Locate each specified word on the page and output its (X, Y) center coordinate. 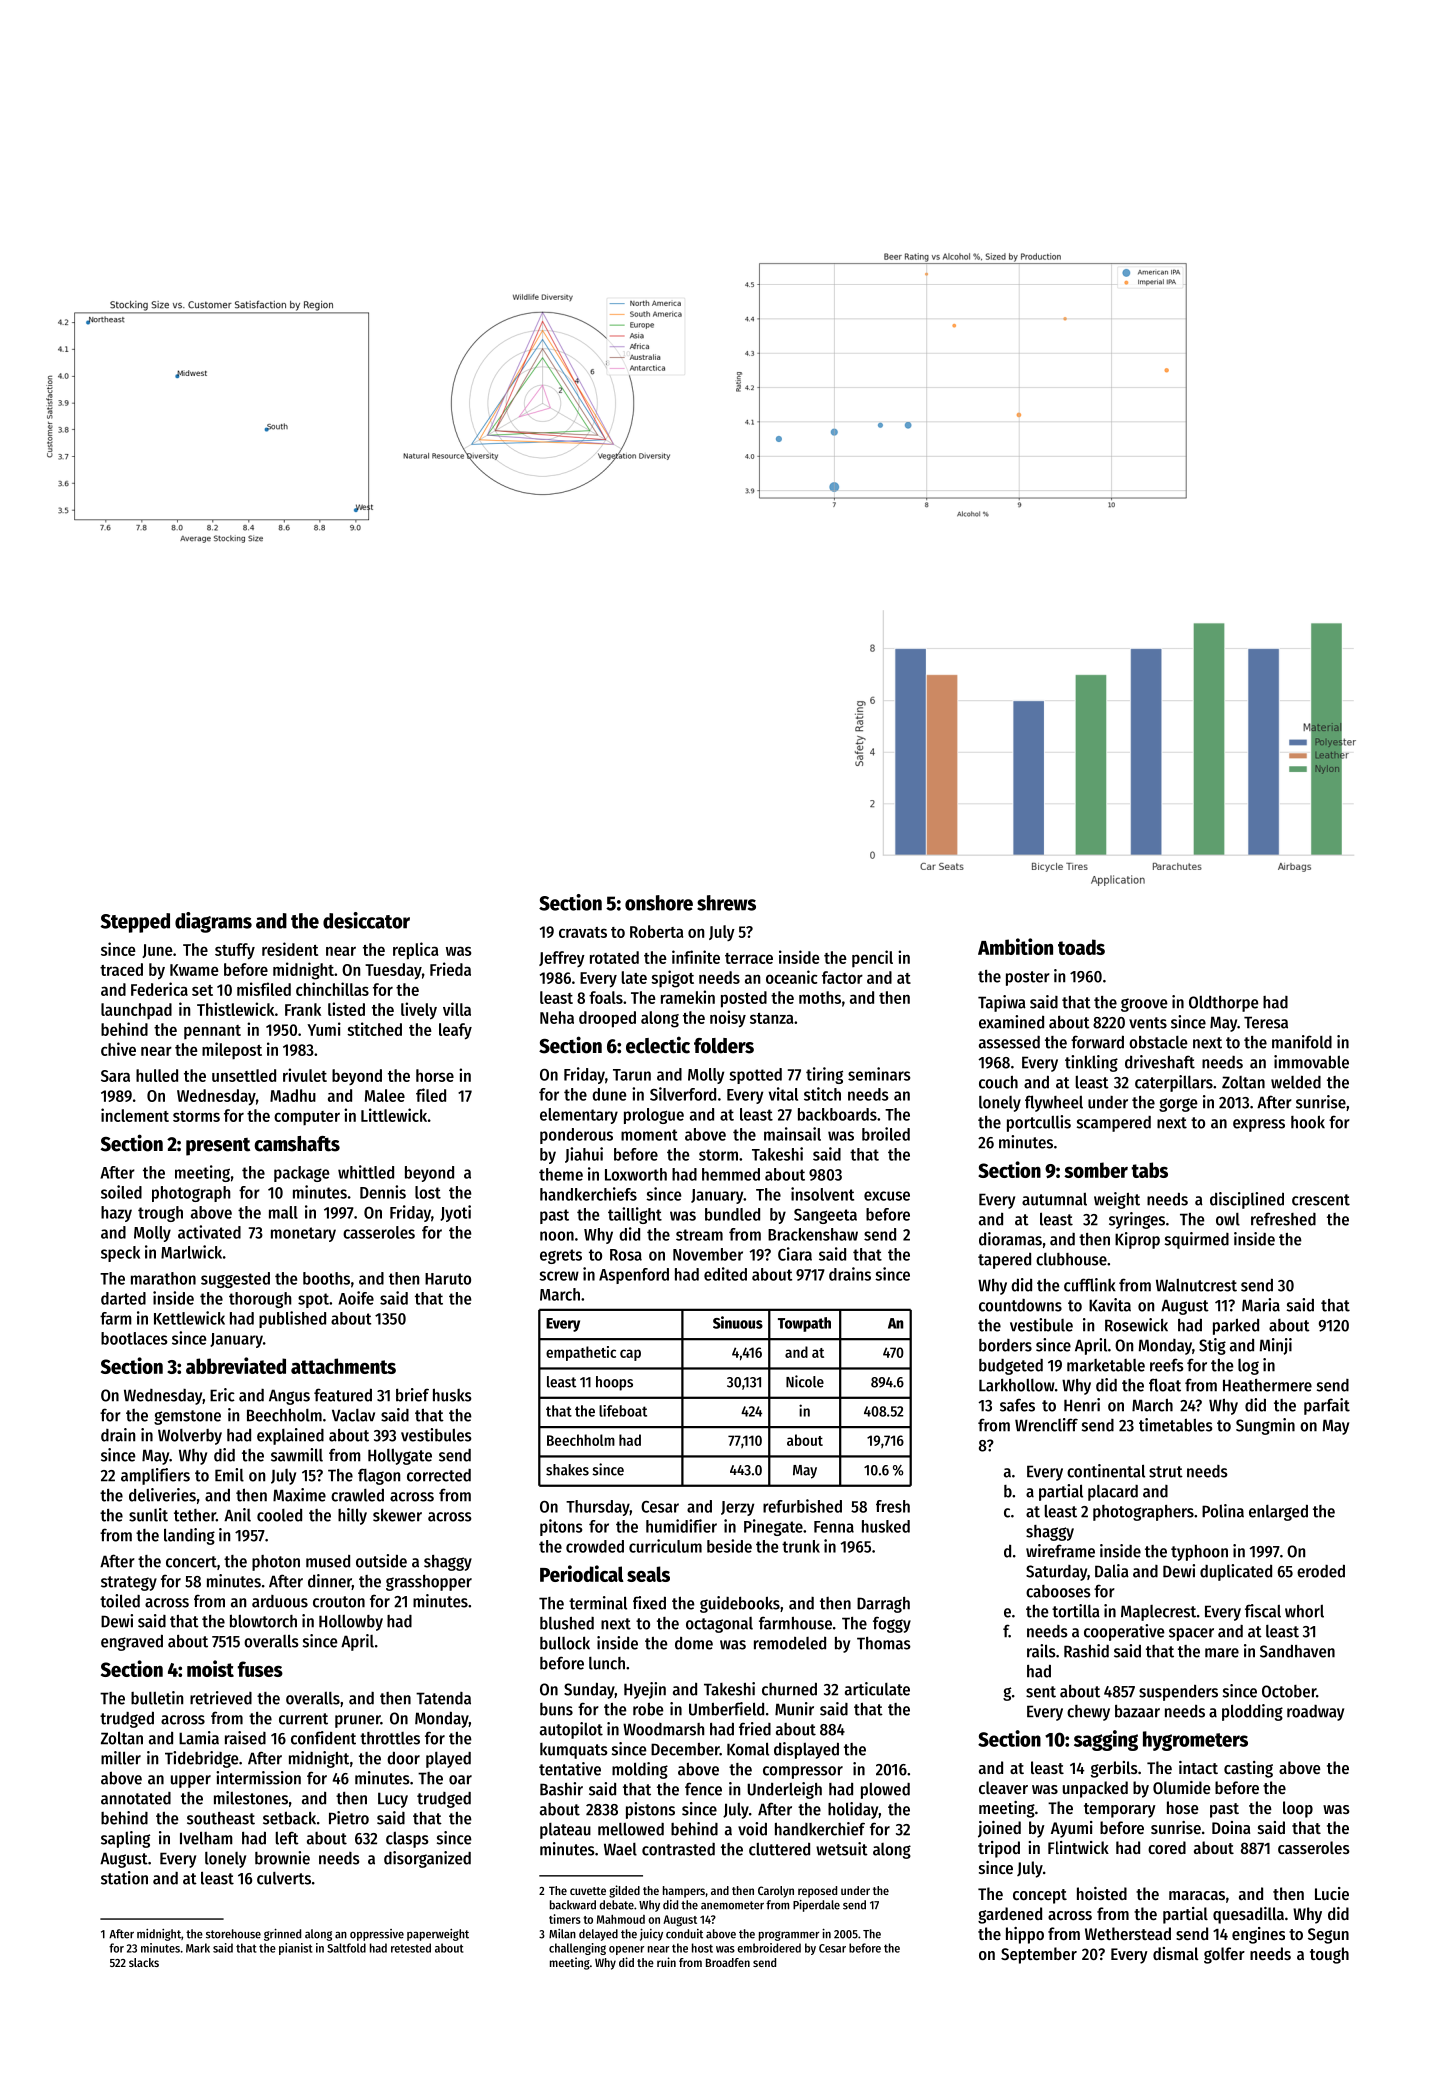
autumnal (1054, 1199)
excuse (887, 1196)
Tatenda (443, 1698)
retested (411, 1948)
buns (556, 1709)
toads (1081, 947)
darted (123, 1298)
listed (346, 1009)
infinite (696, 957)
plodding (1252, 1712)
